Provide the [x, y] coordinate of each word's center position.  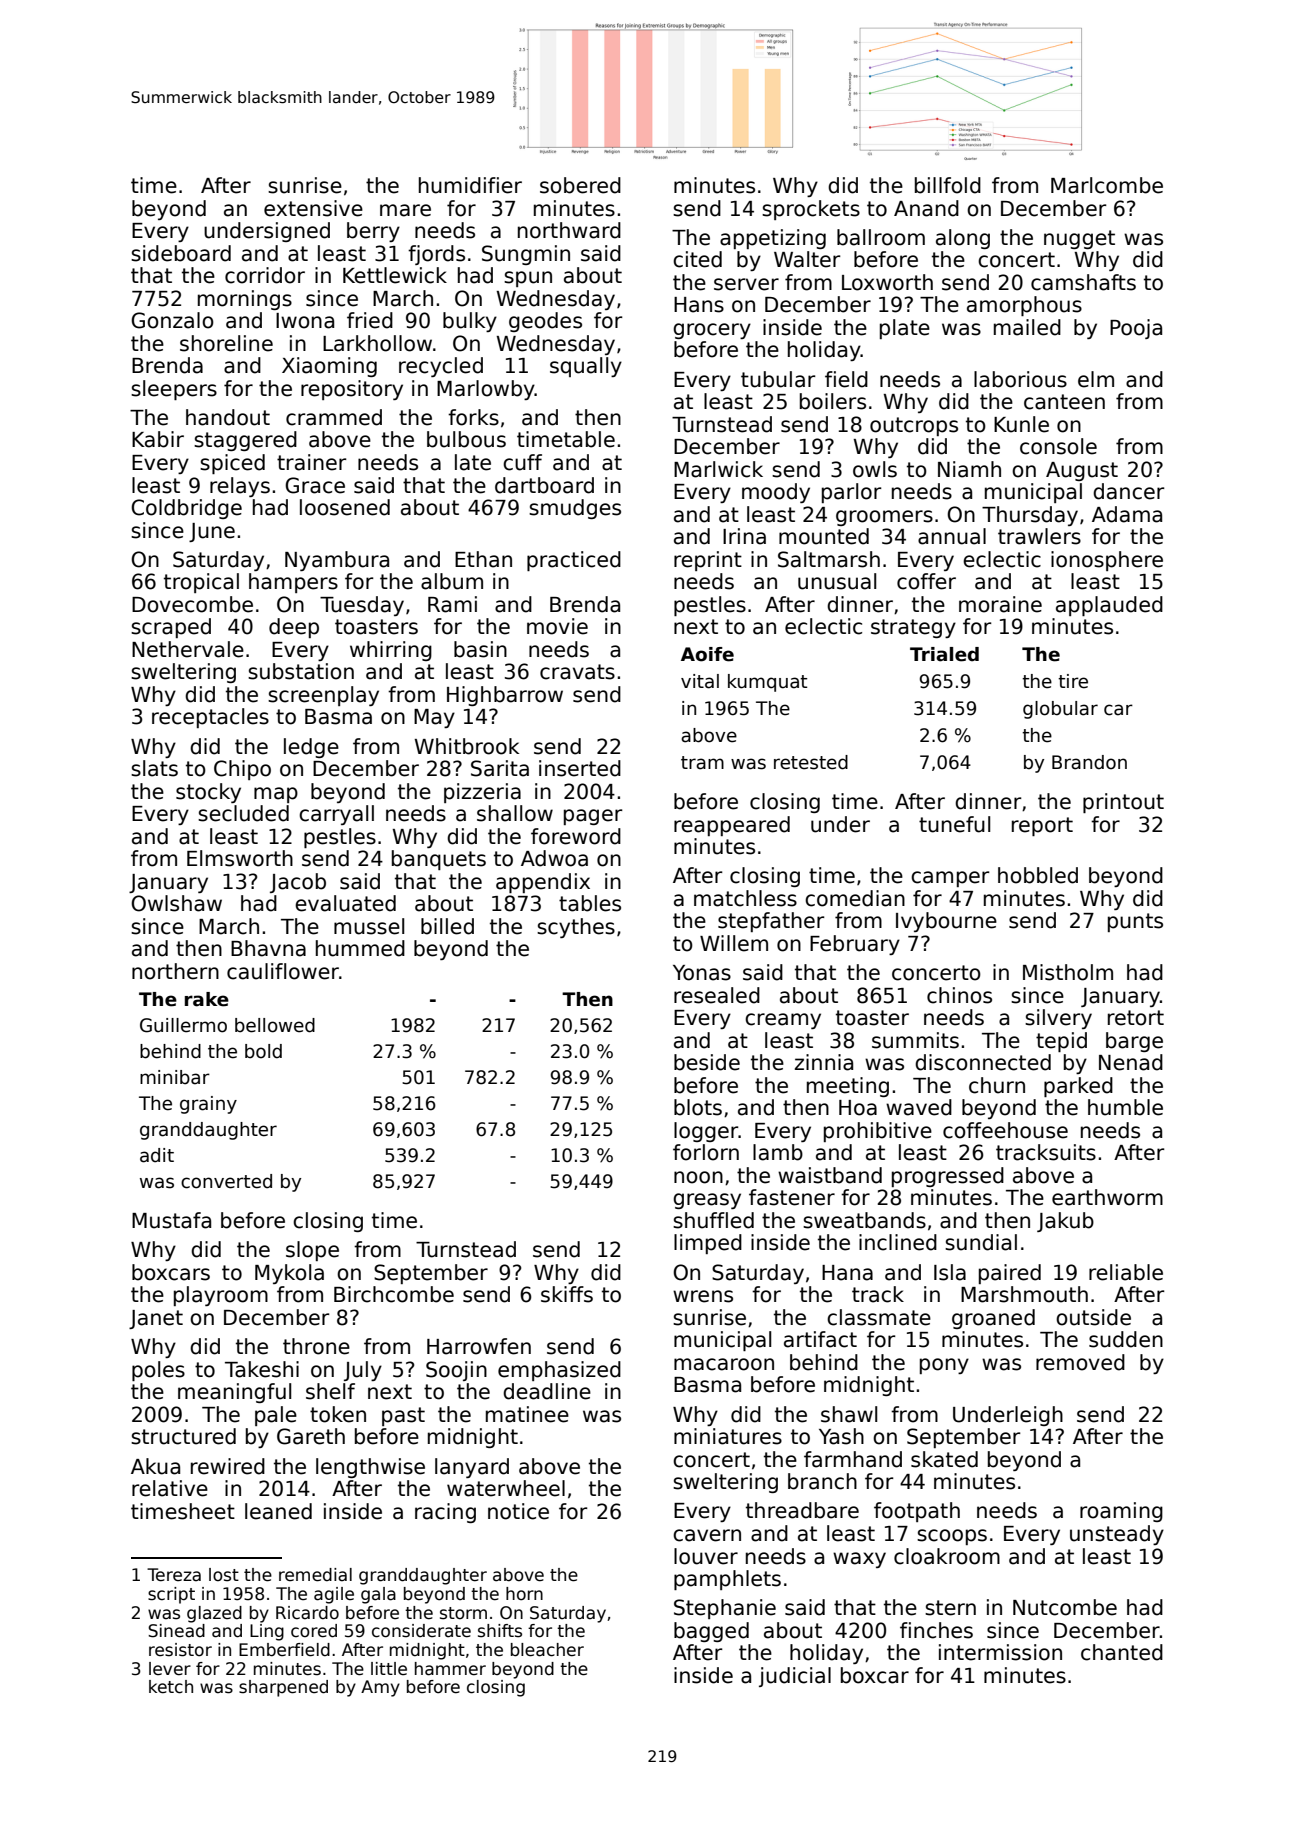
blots [698, 1107]
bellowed [275, 1025]
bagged [711, 1632]
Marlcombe [1107, 185]
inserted [580, 768]
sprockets [811, 210]
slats [154, 768]
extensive [313, 208]
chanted [1122, 1652]
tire [1073, 681]
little [389, 1668]
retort [1136, 1018]
